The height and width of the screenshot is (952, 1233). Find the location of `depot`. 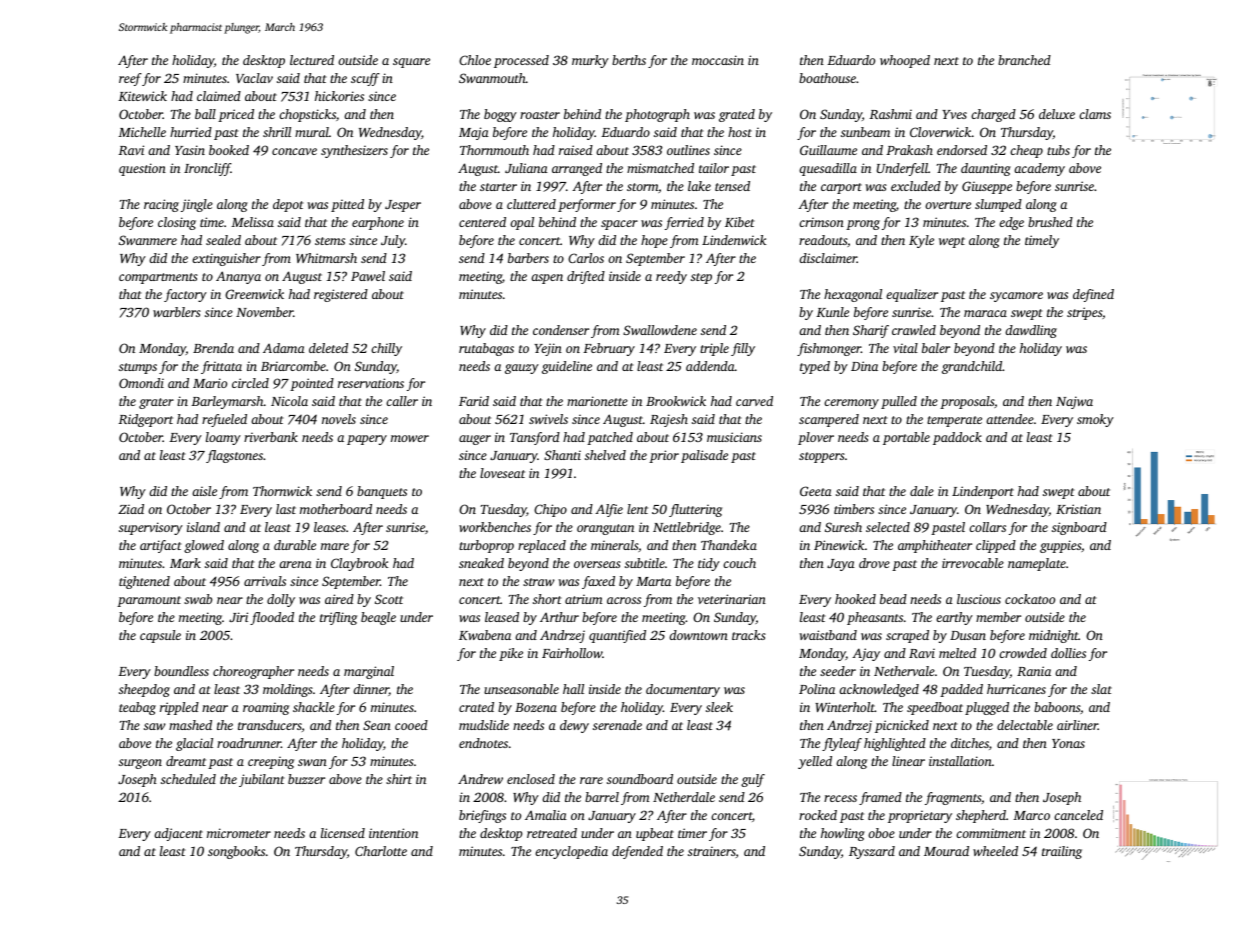

depot is located at coordinates (288, 205).
